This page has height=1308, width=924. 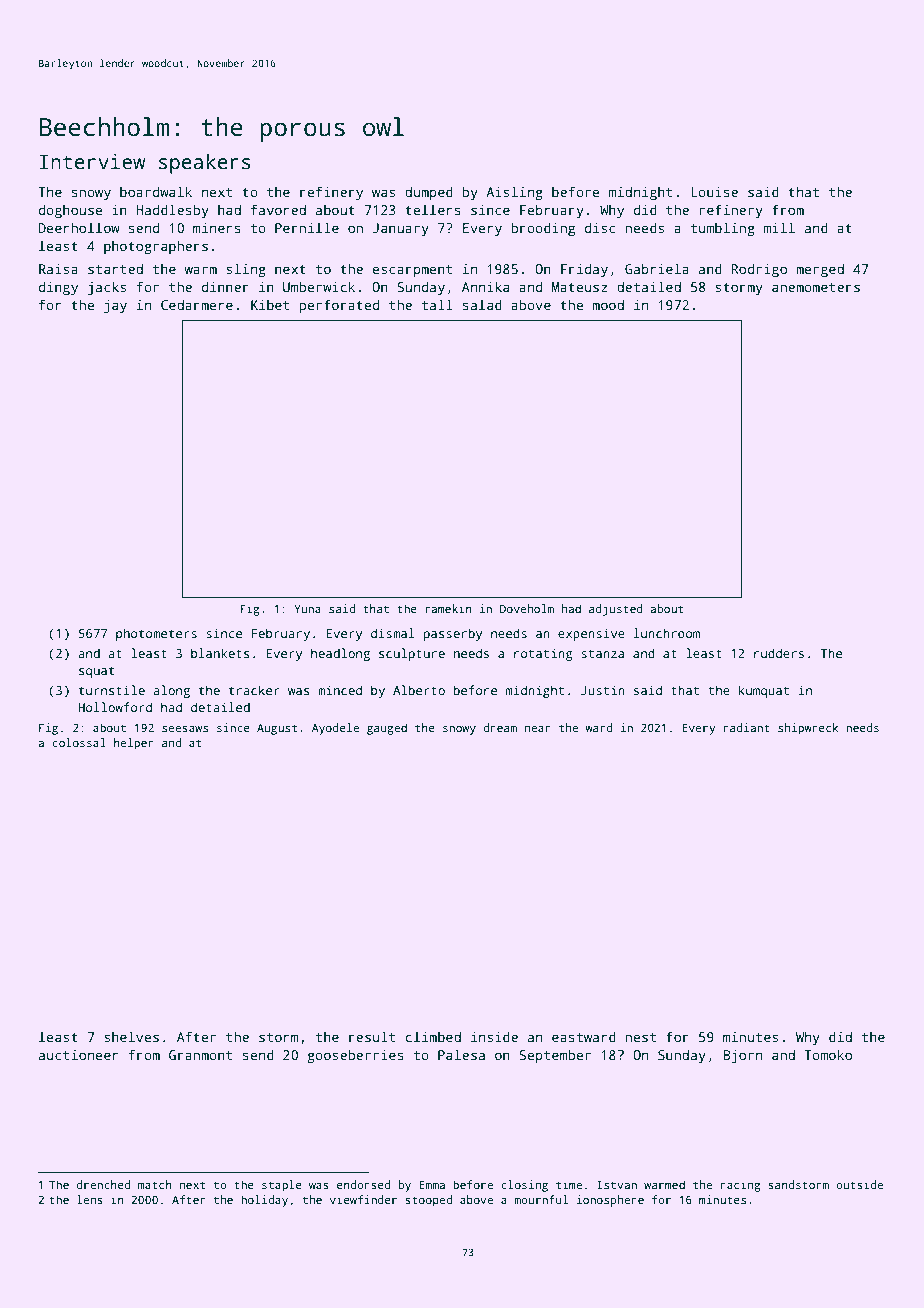 I want to click on jay, so click(x=115, y=306).
